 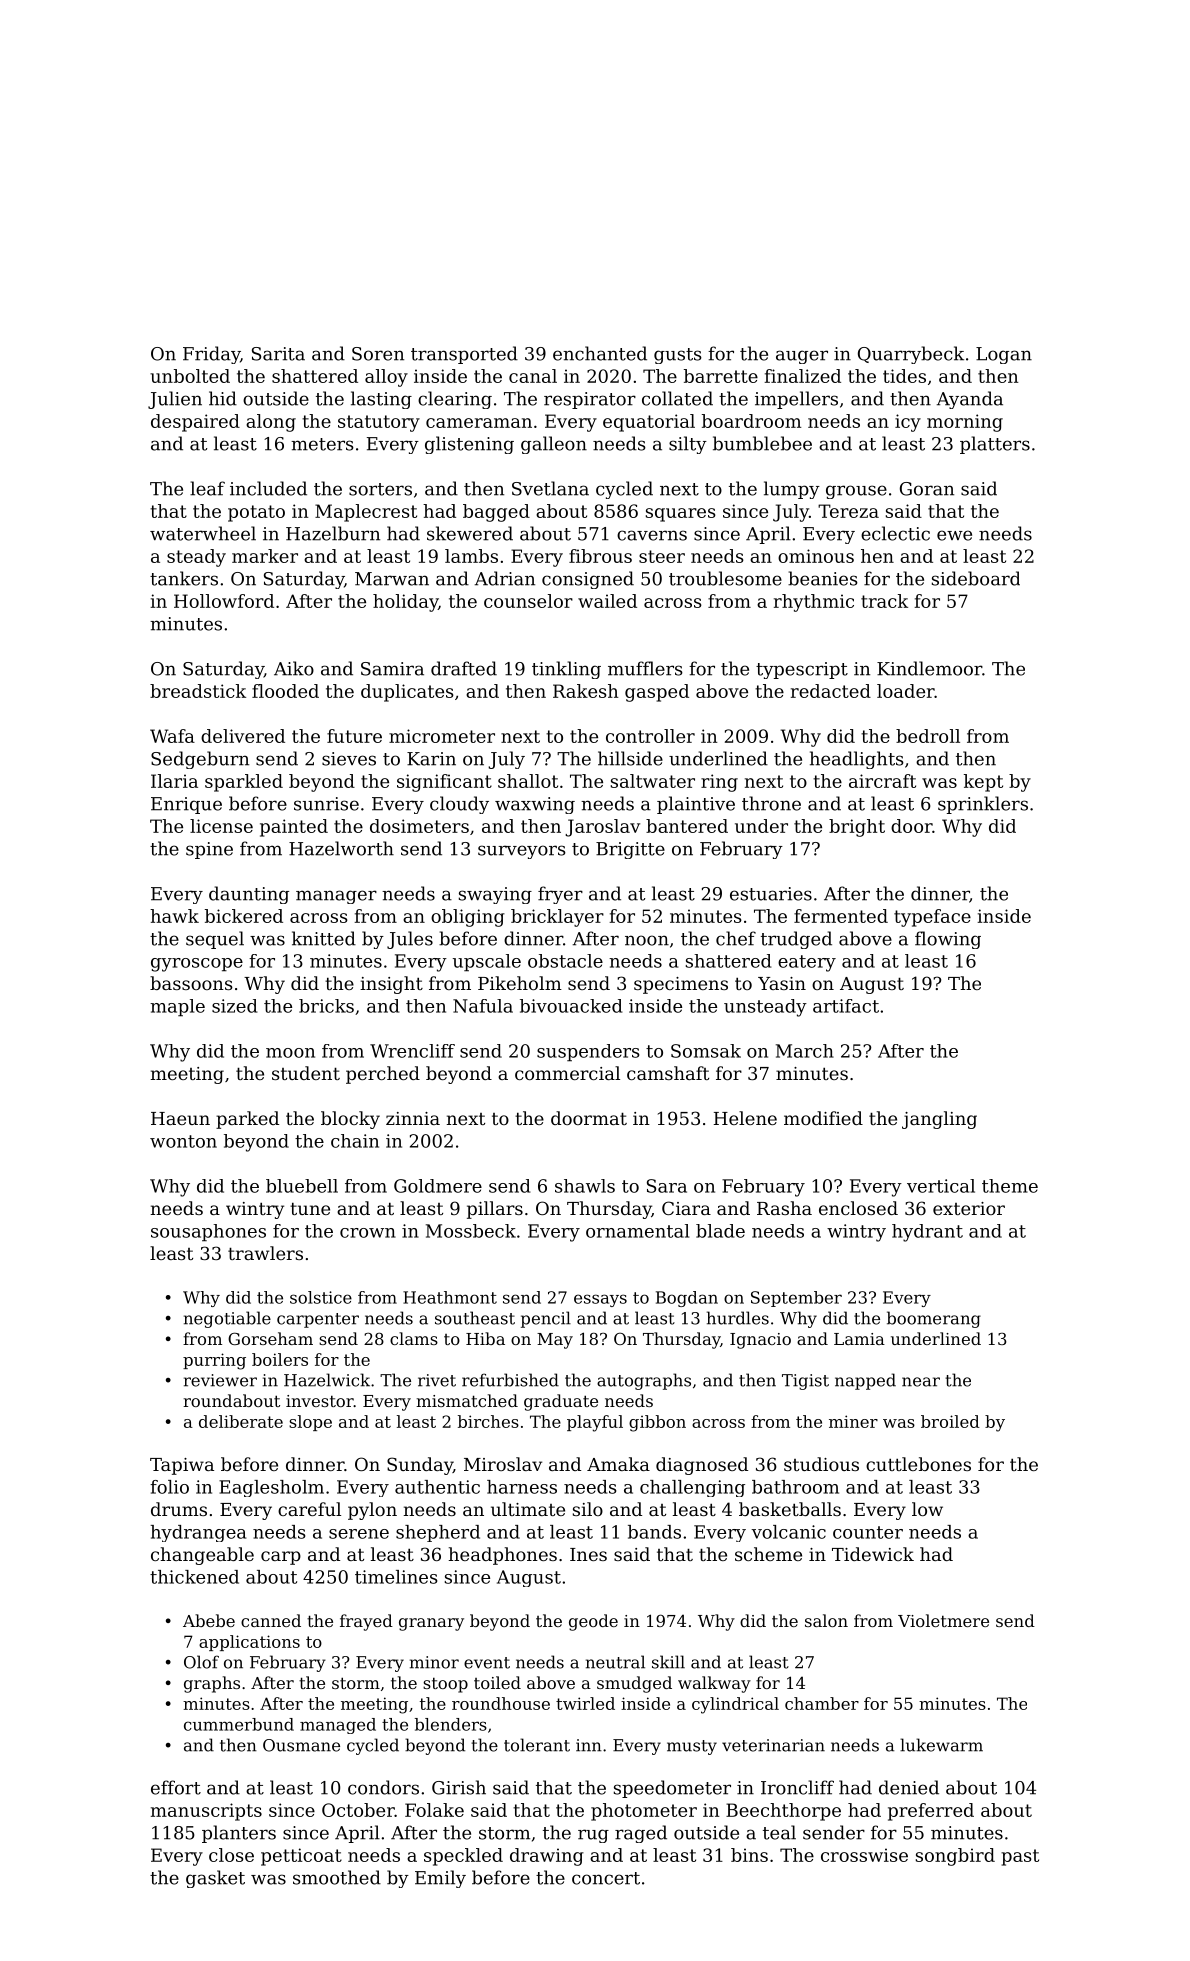 What do you see at coordinates (566, 670) in the document?
I see `tinkling` at bounding box center [566, 670].
